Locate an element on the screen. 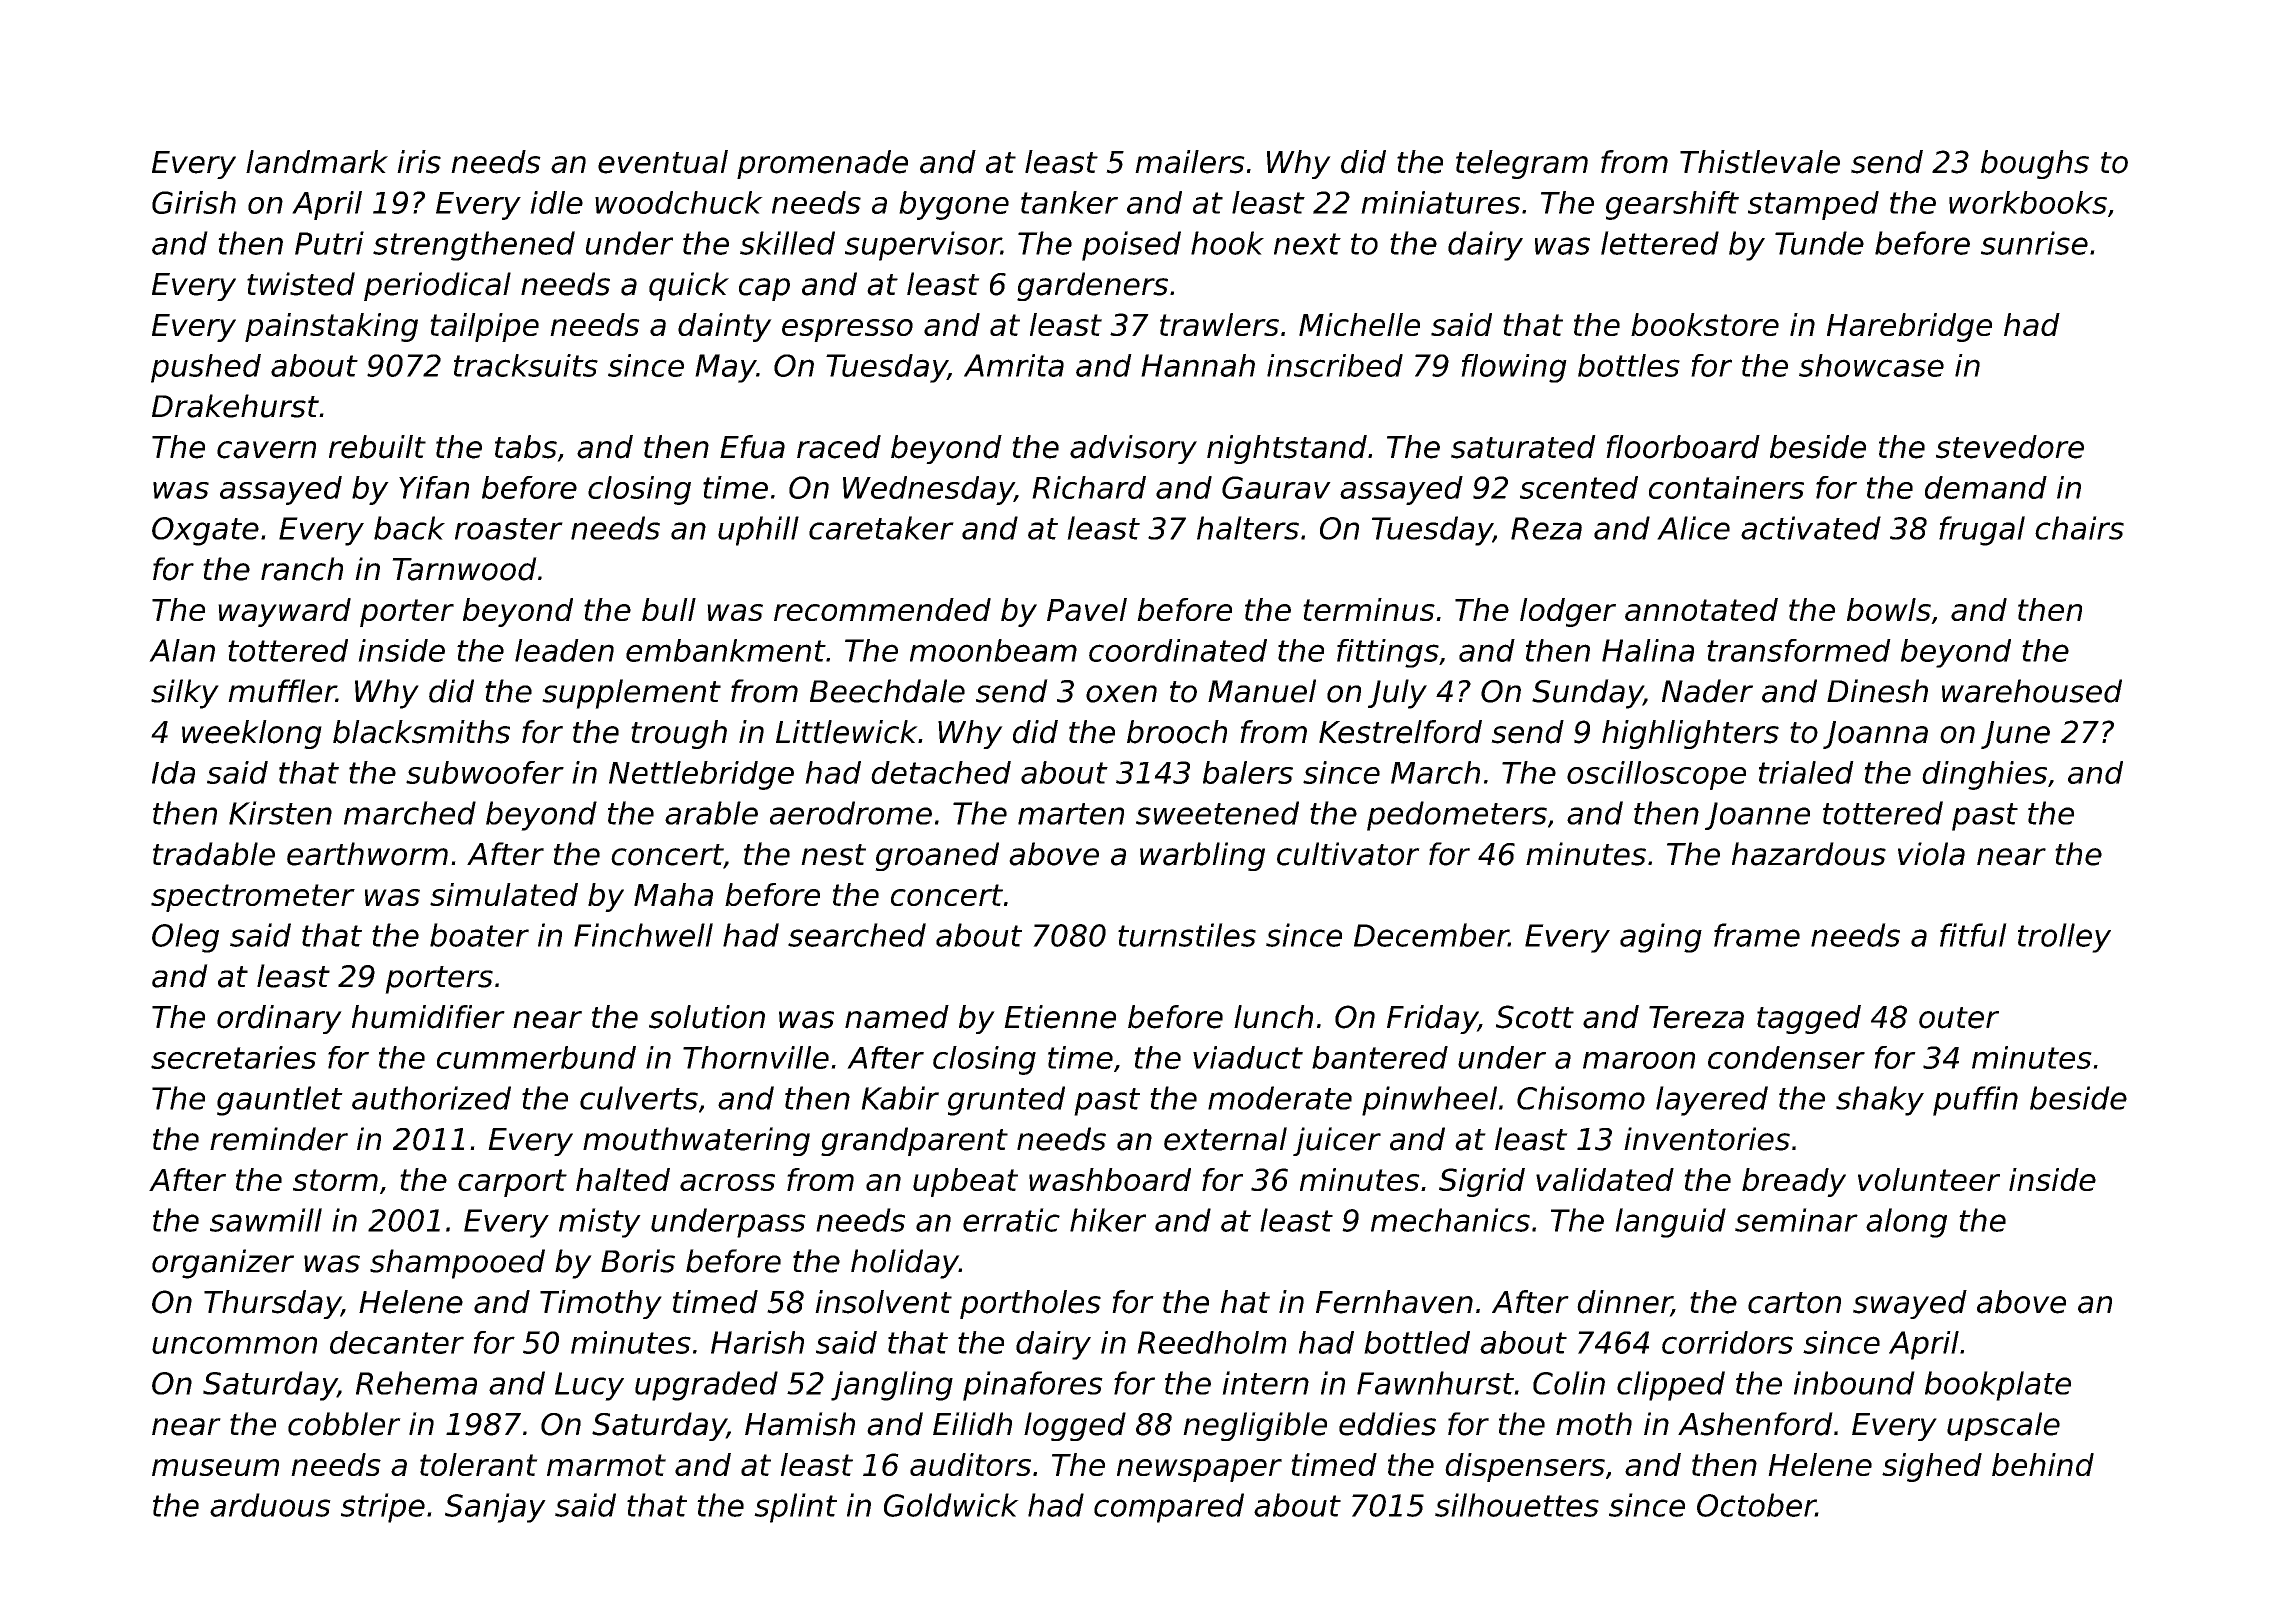 The height and width of the screenshot is (1620, 2292). boughs is located at coordinates (2035, 164).
